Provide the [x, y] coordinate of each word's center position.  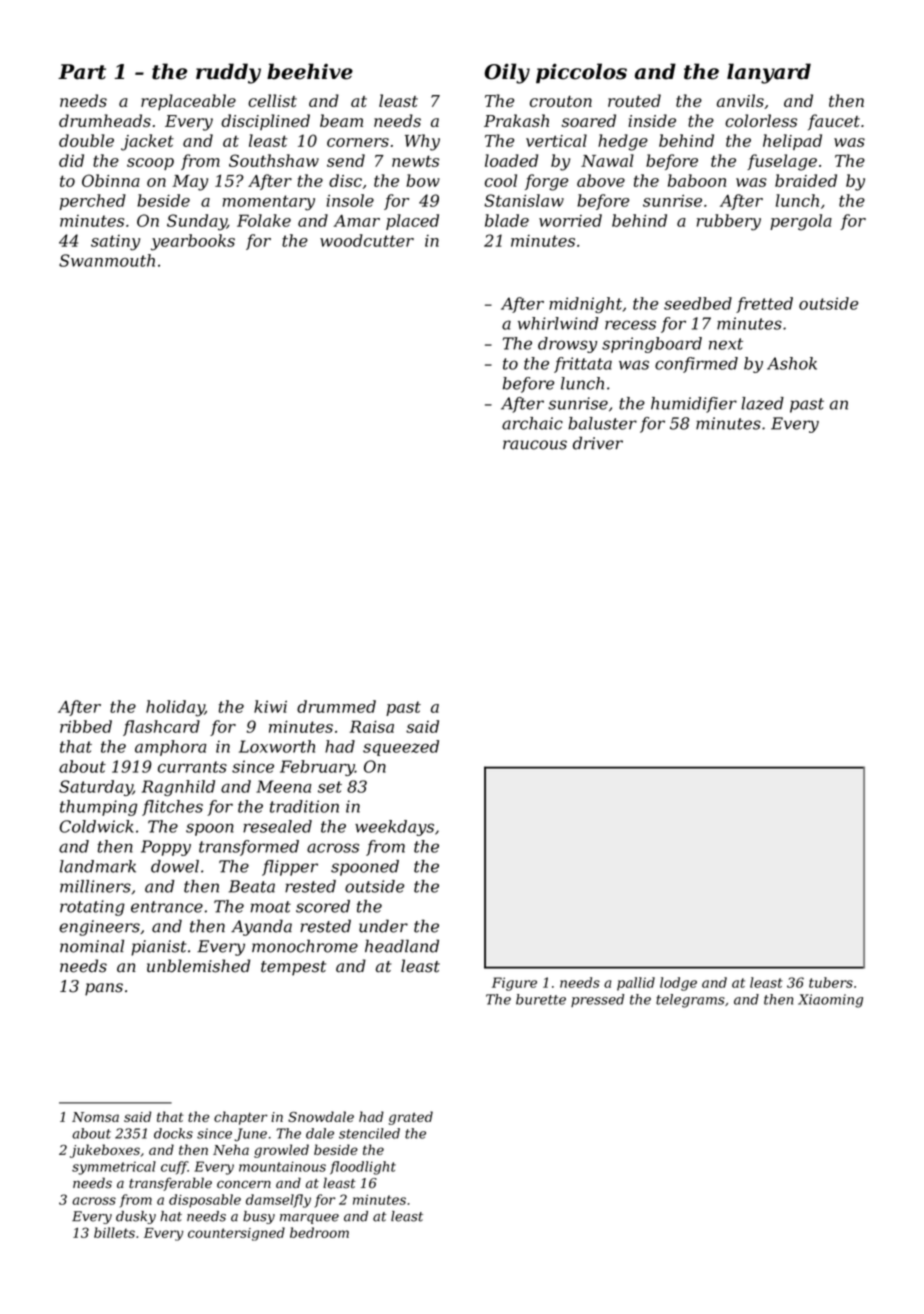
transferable [170, 1184]
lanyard [769, 73]
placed [412, 222]
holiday [175, 708]
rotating [92, 908]
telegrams [690, 1001]
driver [598, 443]
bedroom [319, 1232]
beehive [310, 71]
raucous [535, 445]
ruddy [228, 73]
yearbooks [193, 242]
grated [411, 1118]
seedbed [698, 303]
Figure [514, 984]
